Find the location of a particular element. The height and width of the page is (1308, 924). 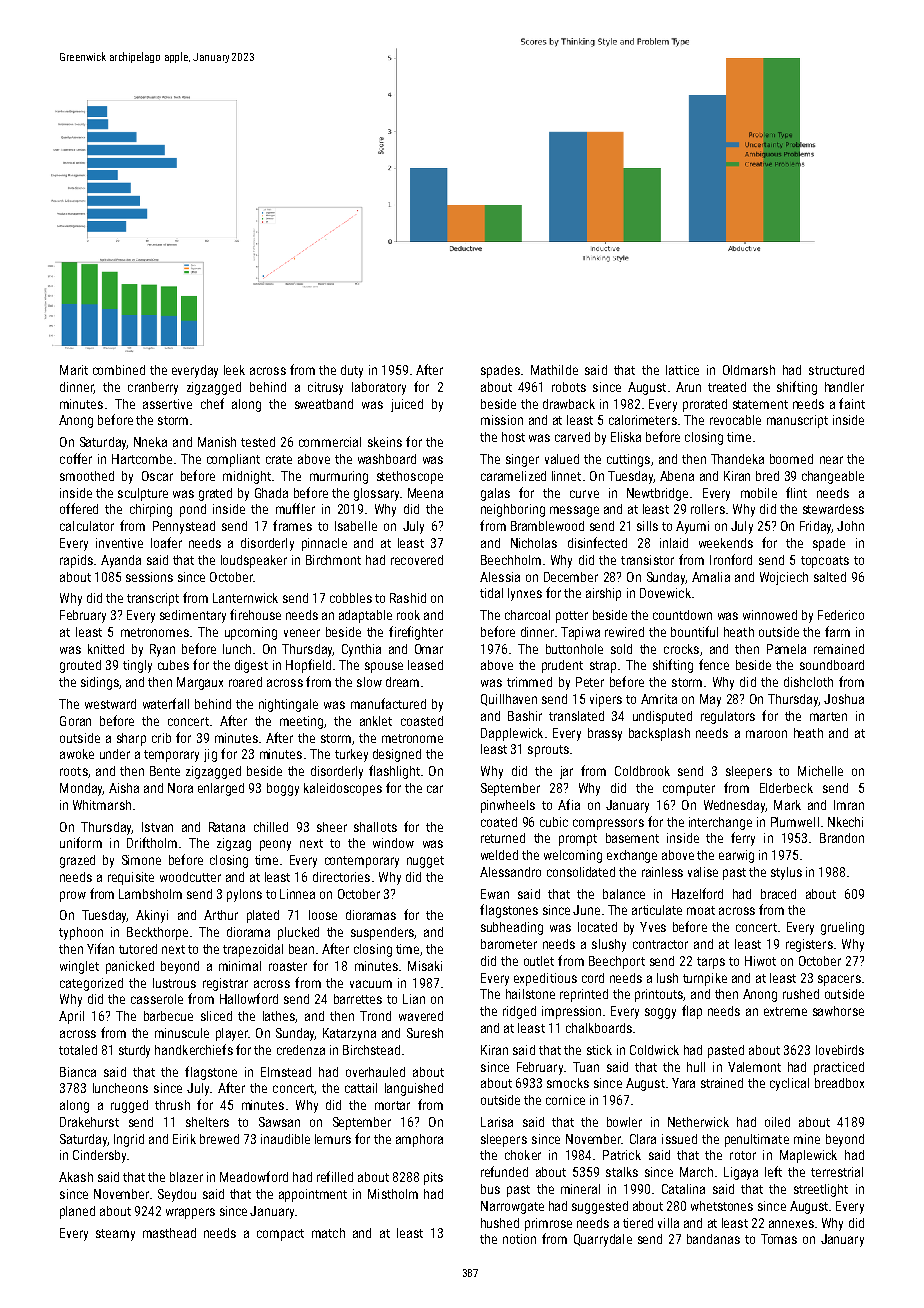

barometer is located at coordinates (509, 944).
